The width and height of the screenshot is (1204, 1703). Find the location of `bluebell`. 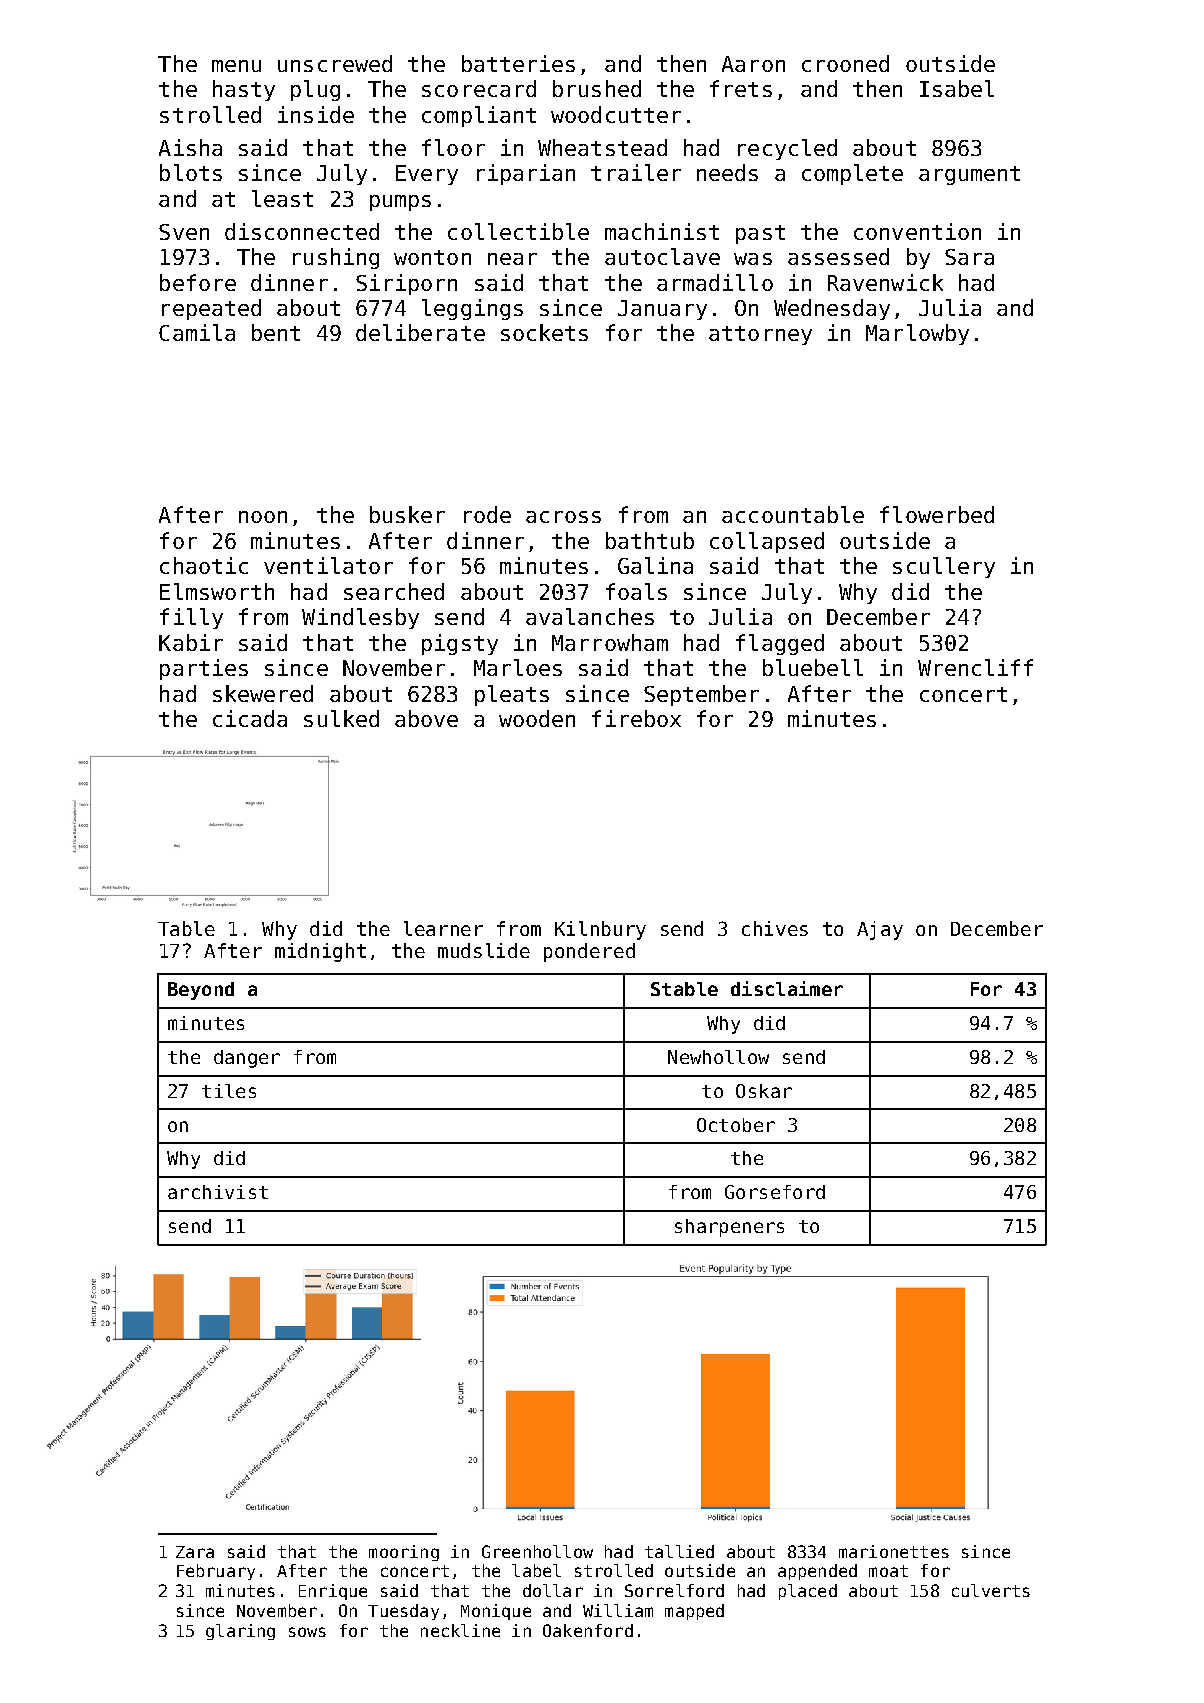

bluebell is located at coordinates (813, 667).
